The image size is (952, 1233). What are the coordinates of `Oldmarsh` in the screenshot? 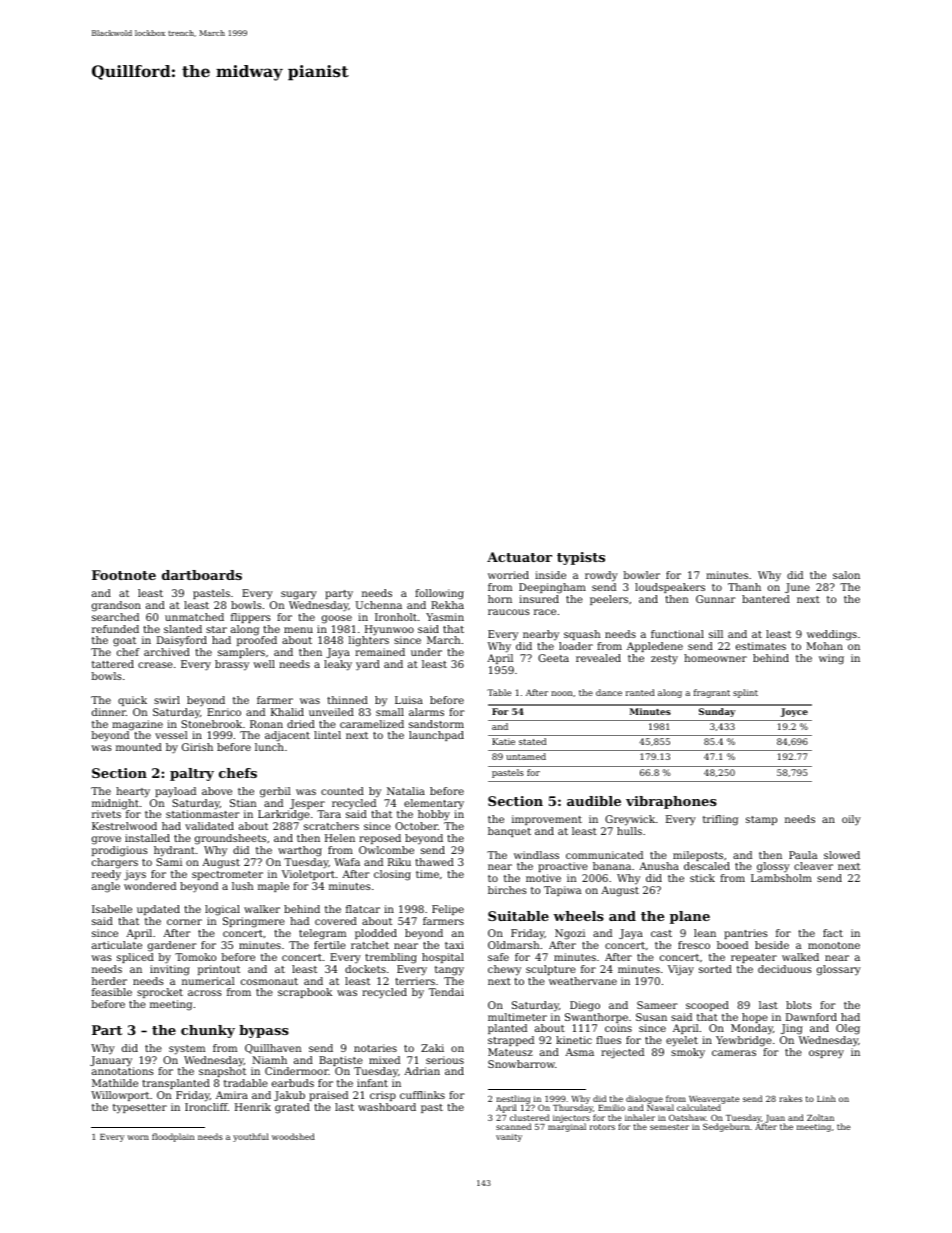 It's located at (513, 945).
